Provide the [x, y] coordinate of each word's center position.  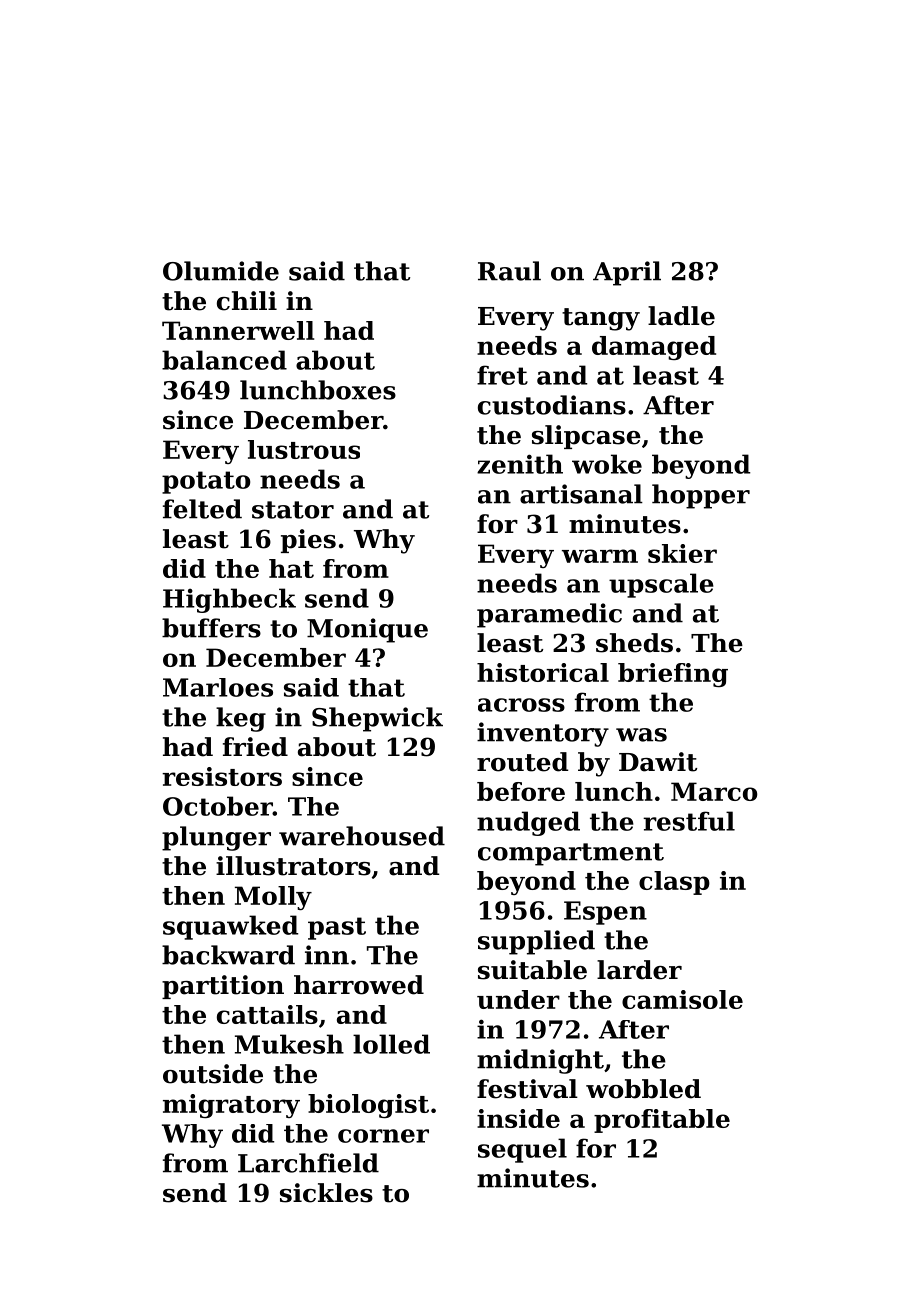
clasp [674, 883]
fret [502, 375]
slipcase [586, 437]
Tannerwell [238, 330]
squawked [230, 927]
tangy [601, 319]
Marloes [218, 687]
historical [543, 672]
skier [682, 553]
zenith [520, 464]
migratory [231, 1106]
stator [293, 510]
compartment [571, 854]
